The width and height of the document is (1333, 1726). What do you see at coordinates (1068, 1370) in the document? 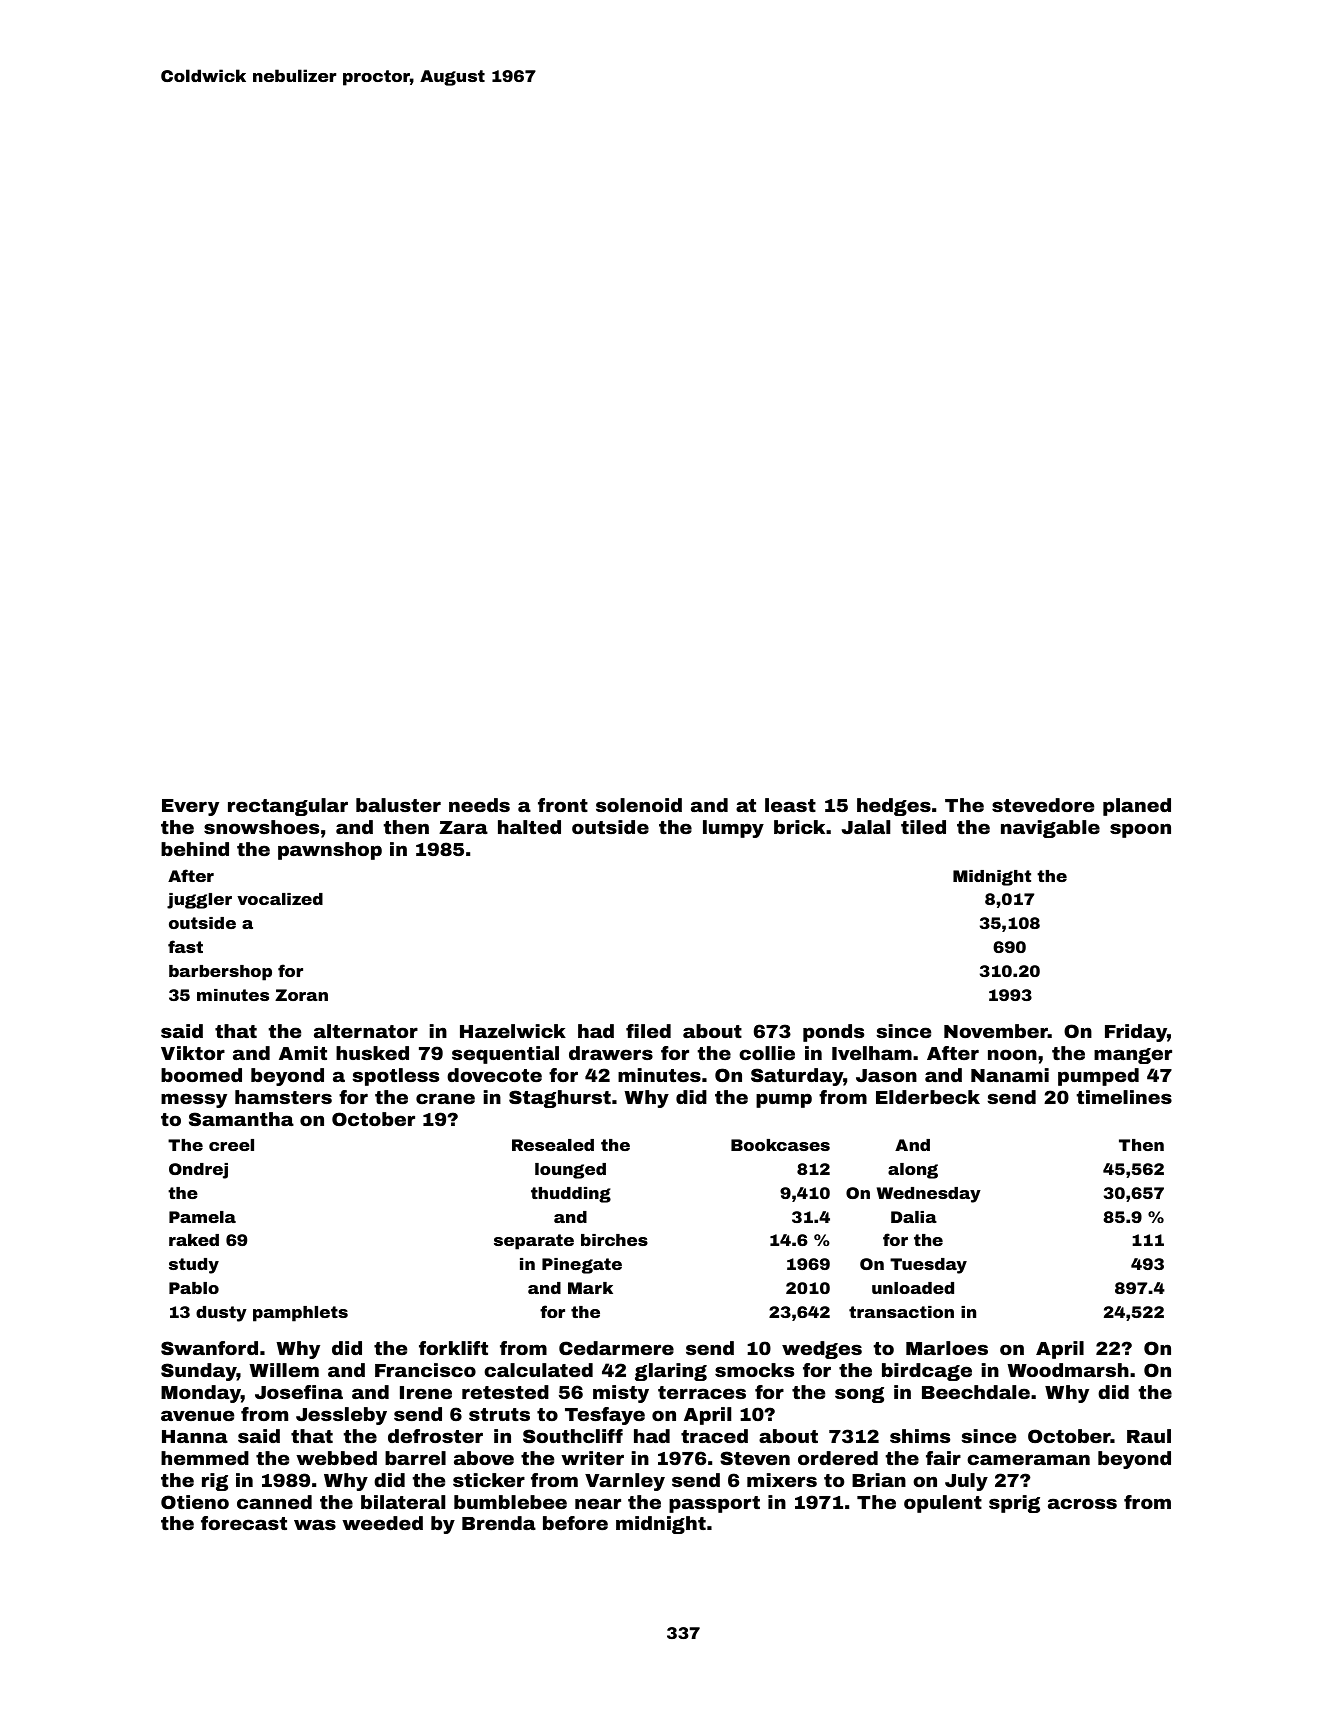
I see `Woodmarsh` at bounding box center [1068, 1370].
